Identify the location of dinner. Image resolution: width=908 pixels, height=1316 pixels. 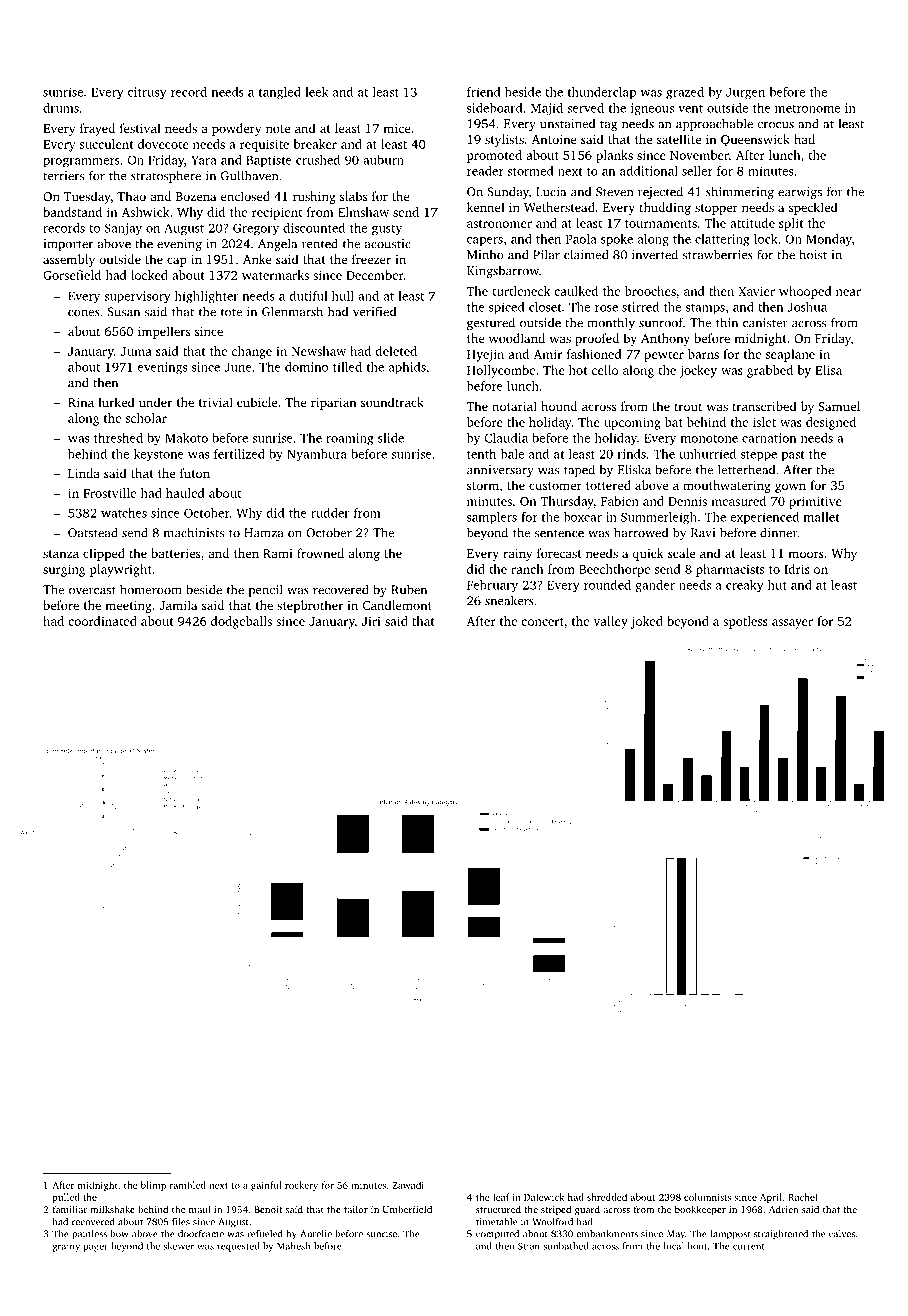
(778, 532).
